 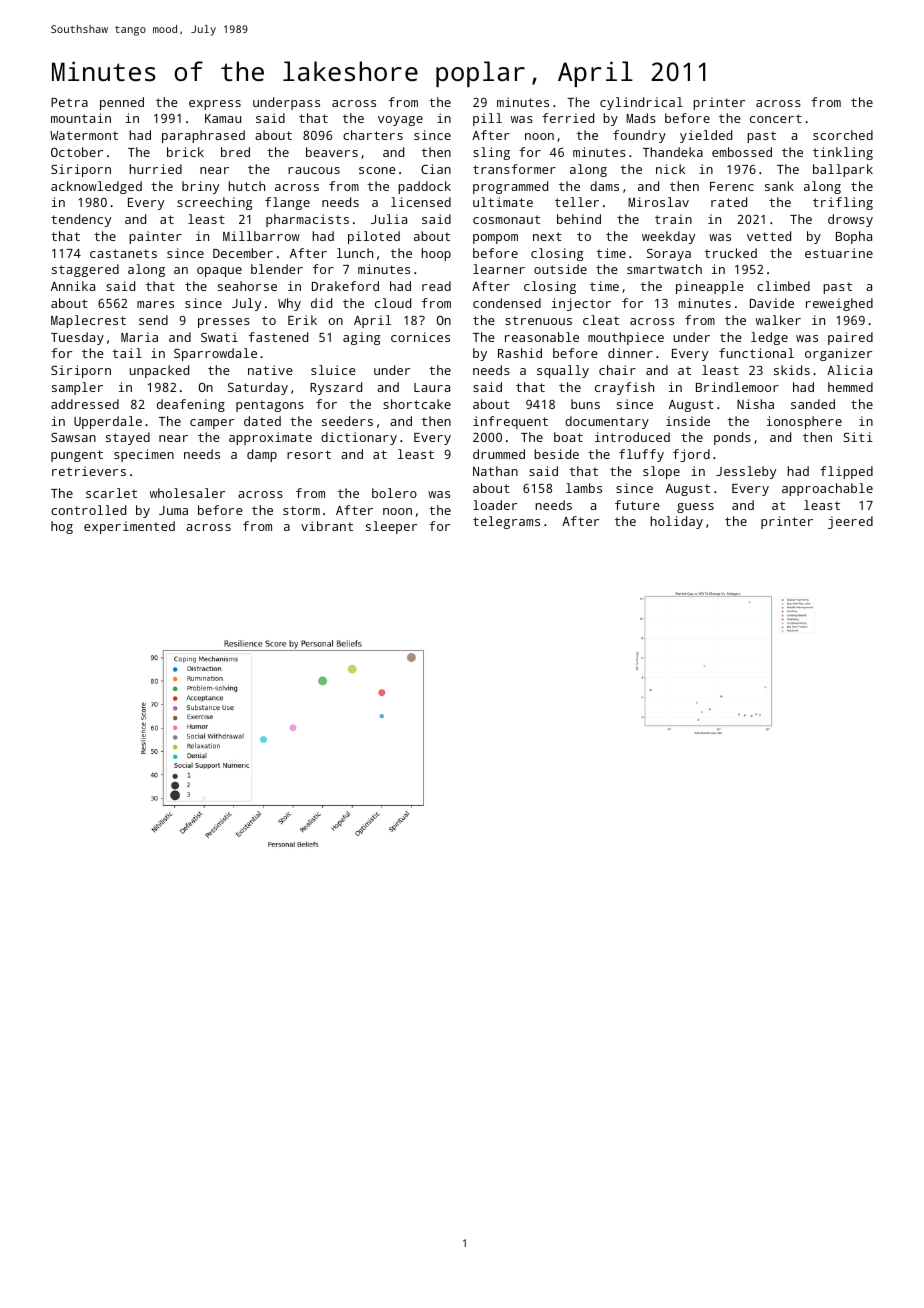 What do you see at coordinates (776, 118) in the image?
I see `concert` at bounding box center [776, 118].
